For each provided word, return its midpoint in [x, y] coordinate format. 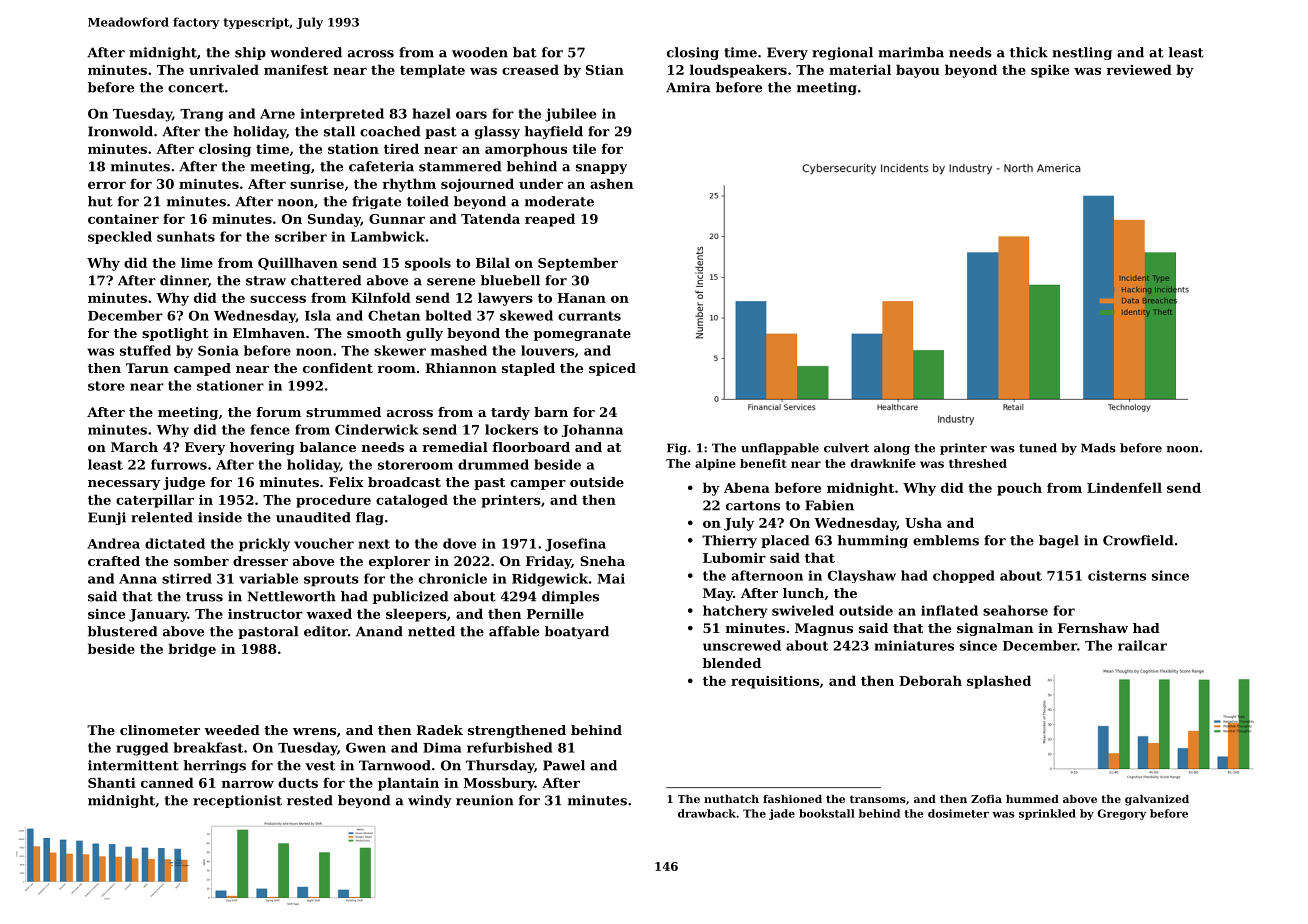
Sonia [218, 350]
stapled [528, 369]
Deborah [930, 680]
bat [525, 52]
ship [250, 53]
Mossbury [499, 784]
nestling [1082, 53]
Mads [1098, 448]
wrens [314, 731]
